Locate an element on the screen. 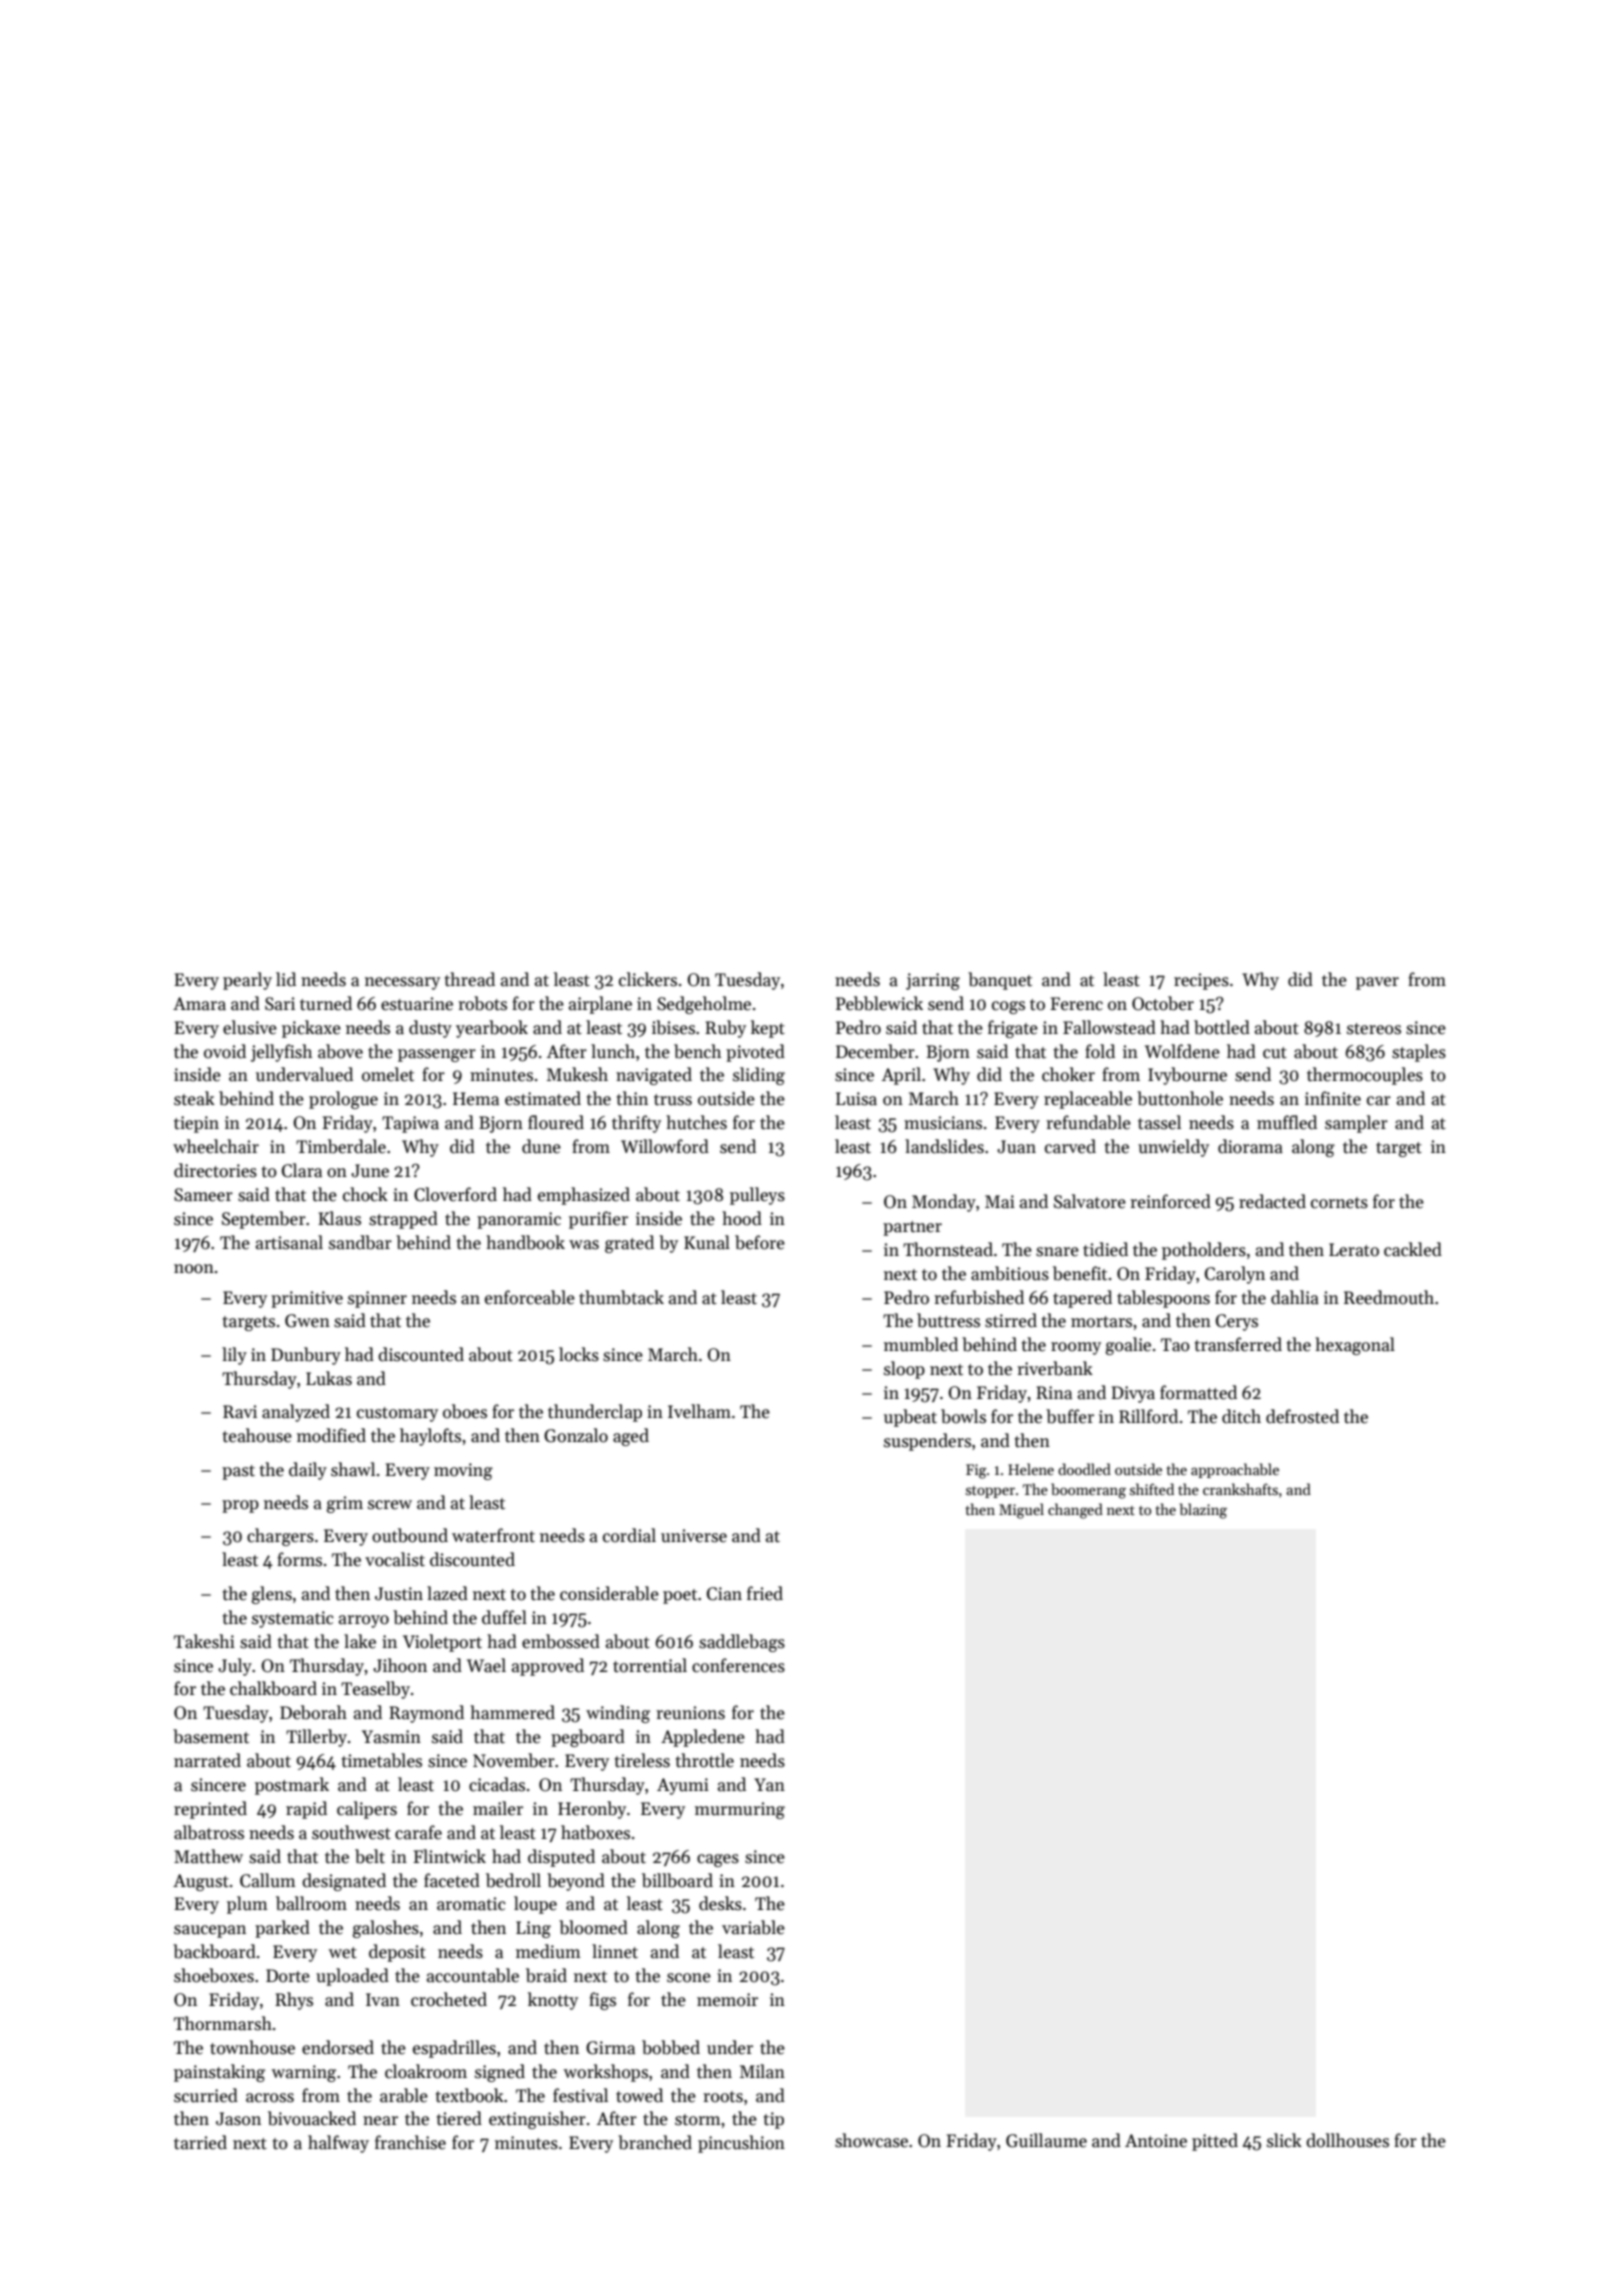  jarring is located at coordinates (933, 981).
